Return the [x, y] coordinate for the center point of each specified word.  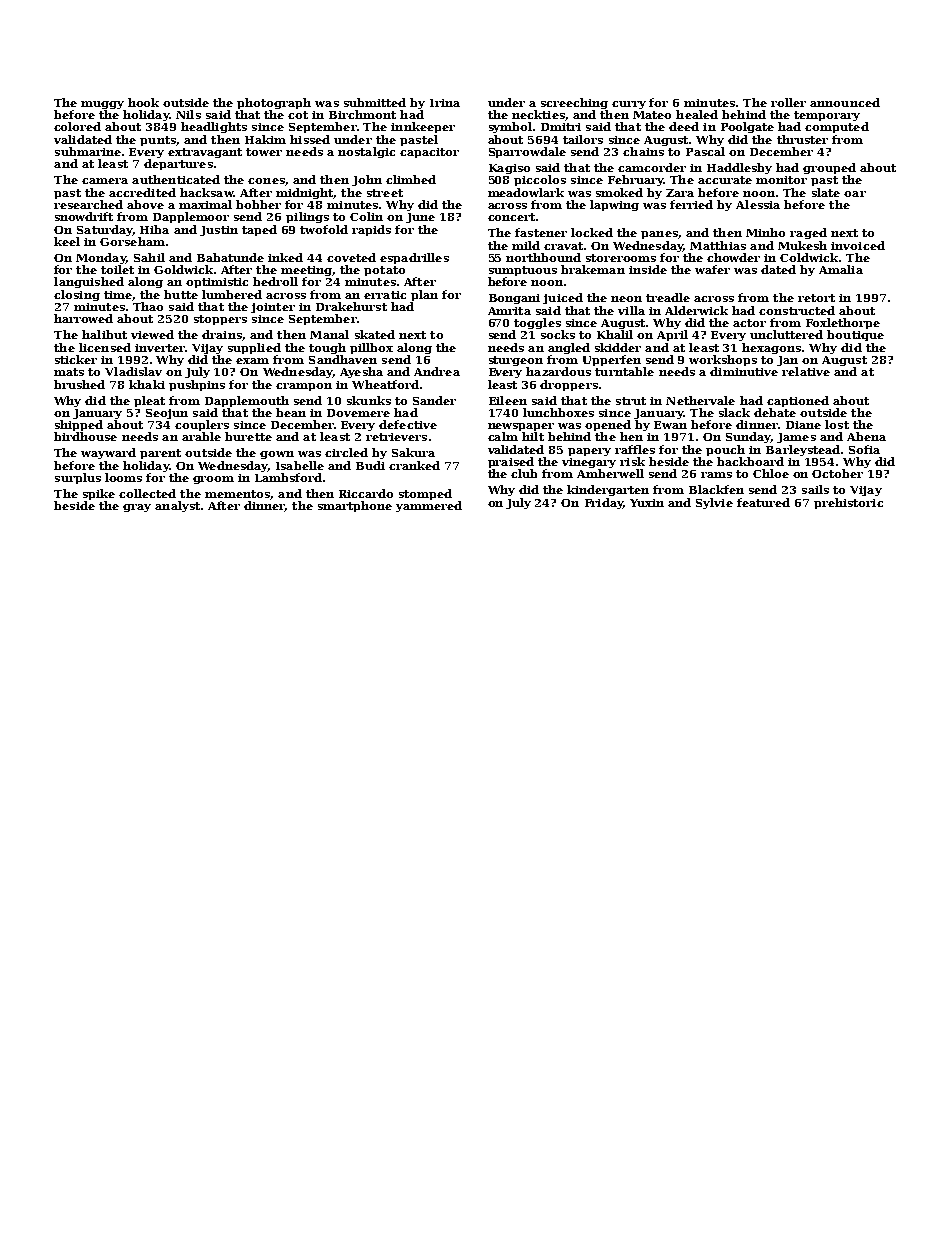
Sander [434, 400]
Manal [329, 334]
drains [222, 334]
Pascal [705, 151]
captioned [798, 401]
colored [77, 126]
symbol [510, 127]
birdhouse [85, 436]
